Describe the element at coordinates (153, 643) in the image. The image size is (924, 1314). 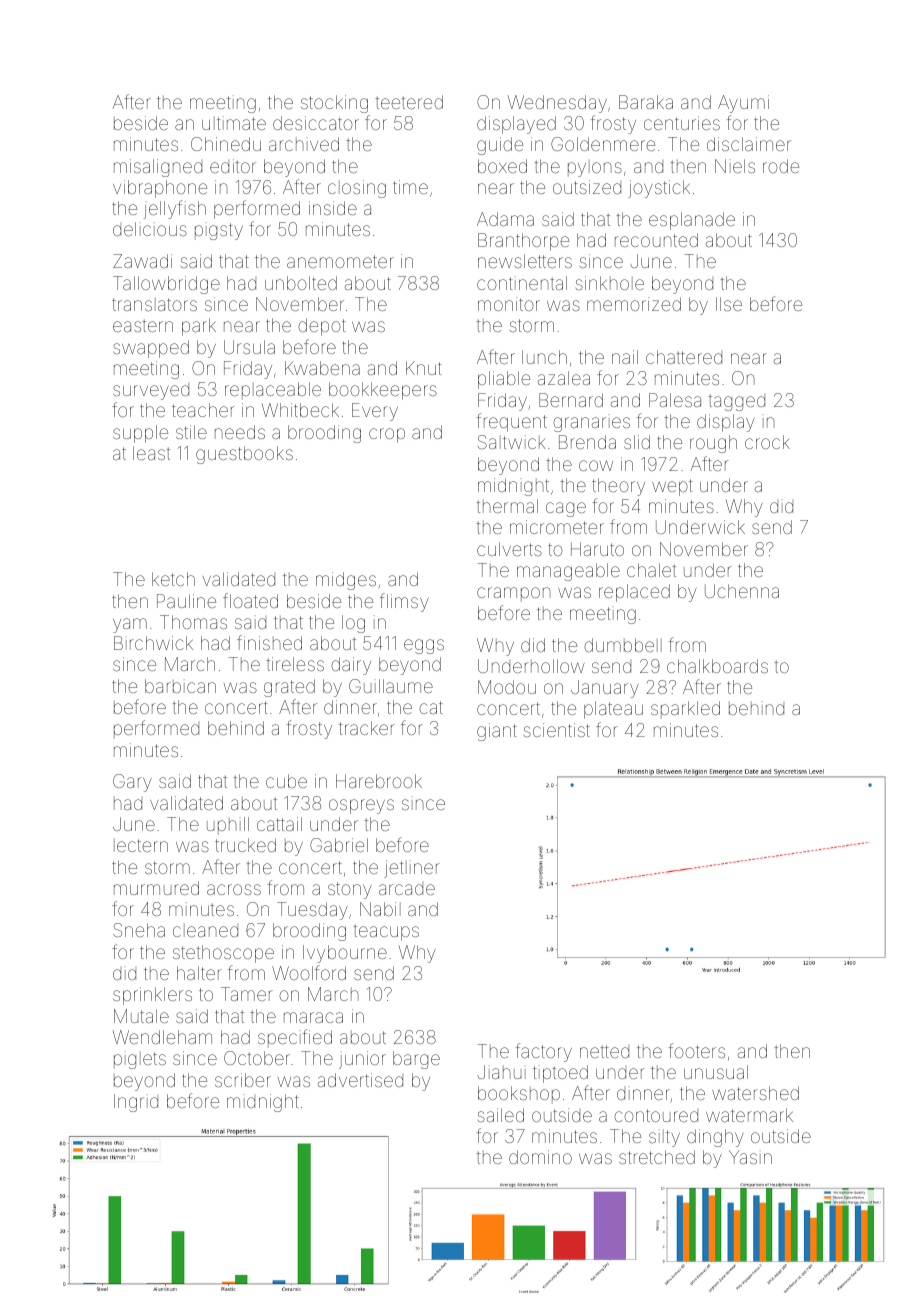
I see `Birchwick` at that location.
